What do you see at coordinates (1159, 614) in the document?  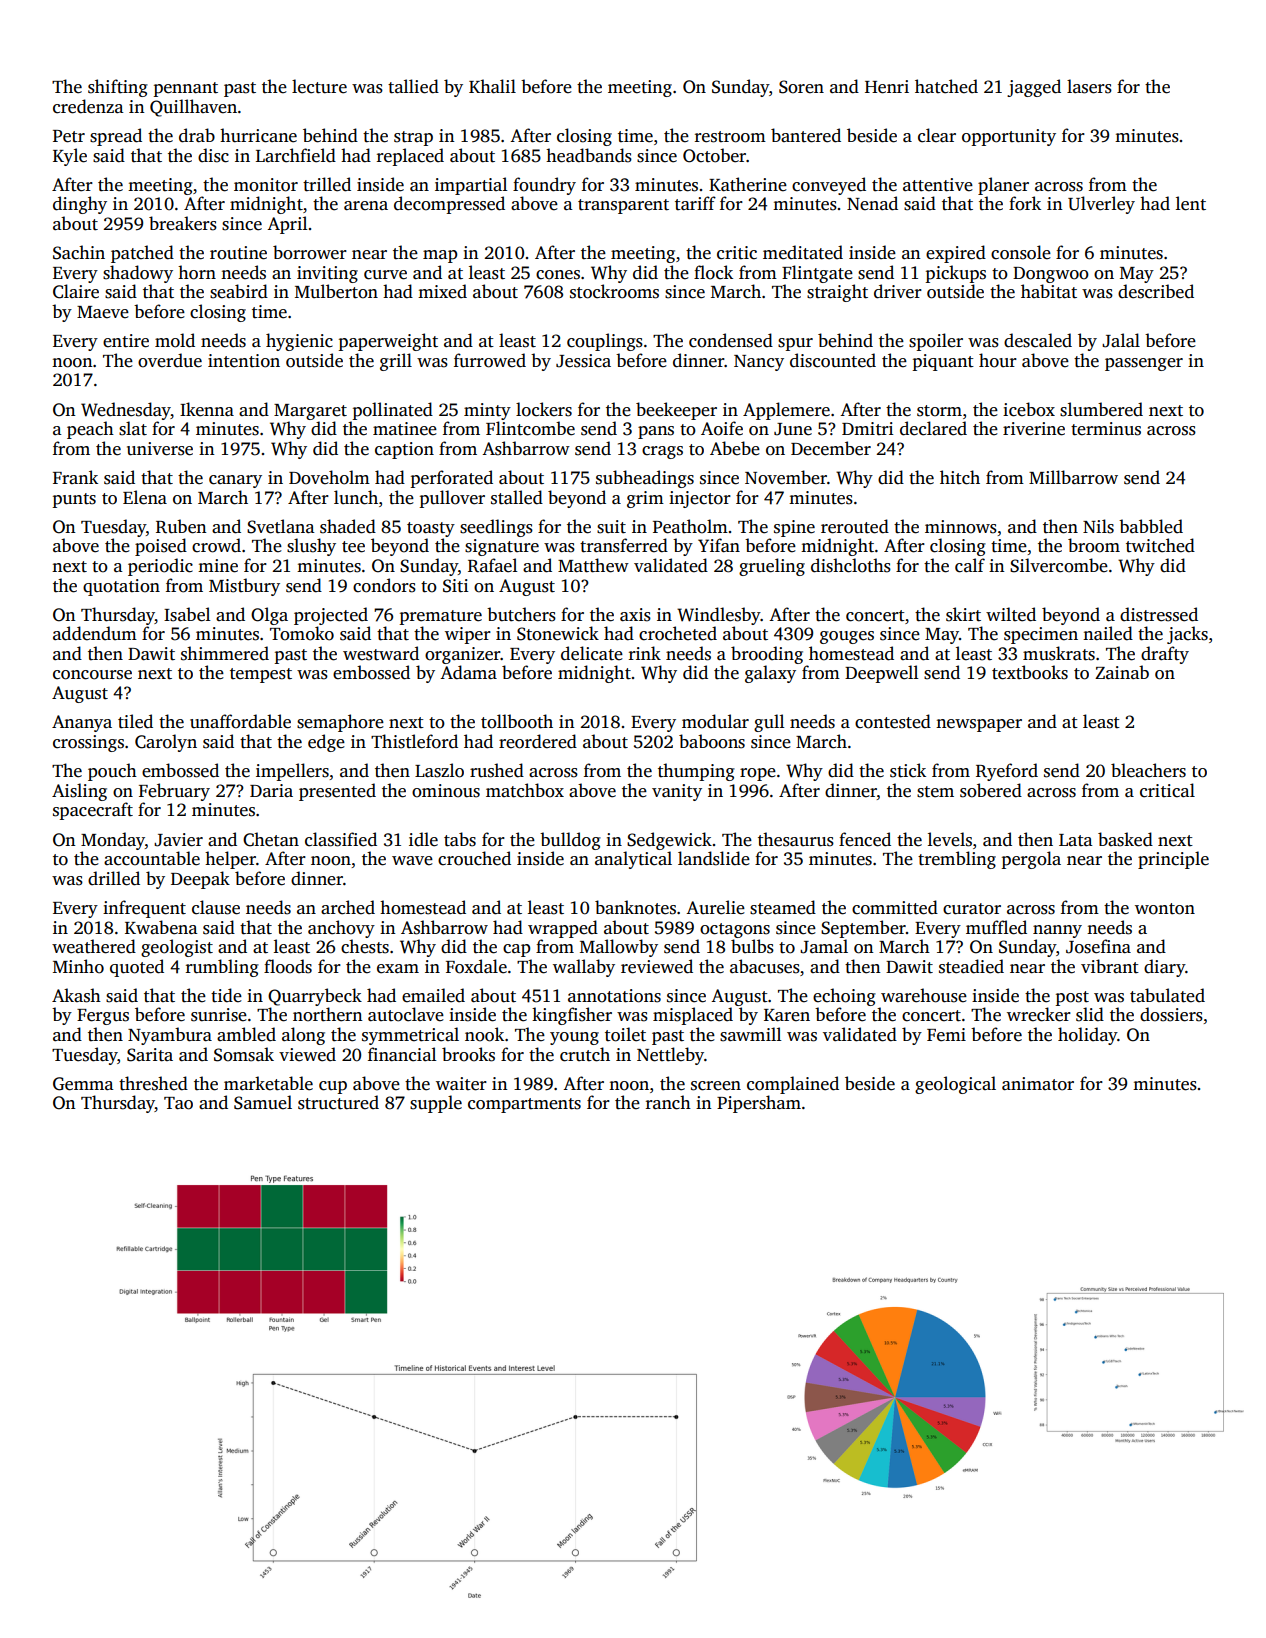 I see `distressed` at bounding box center [1159, 614].
